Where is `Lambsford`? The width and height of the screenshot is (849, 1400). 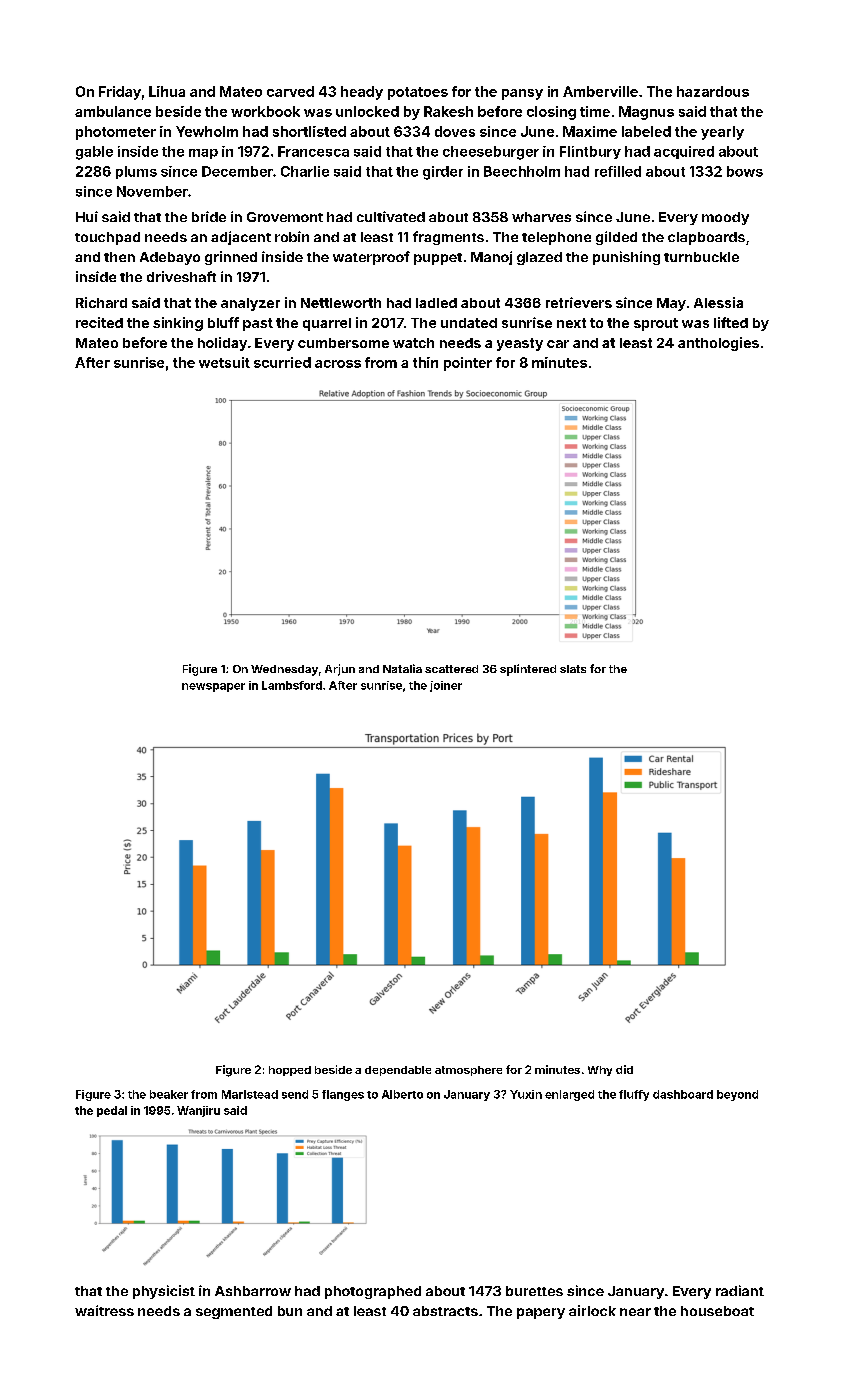
Lambsford is located at coordinates (292, 685).
